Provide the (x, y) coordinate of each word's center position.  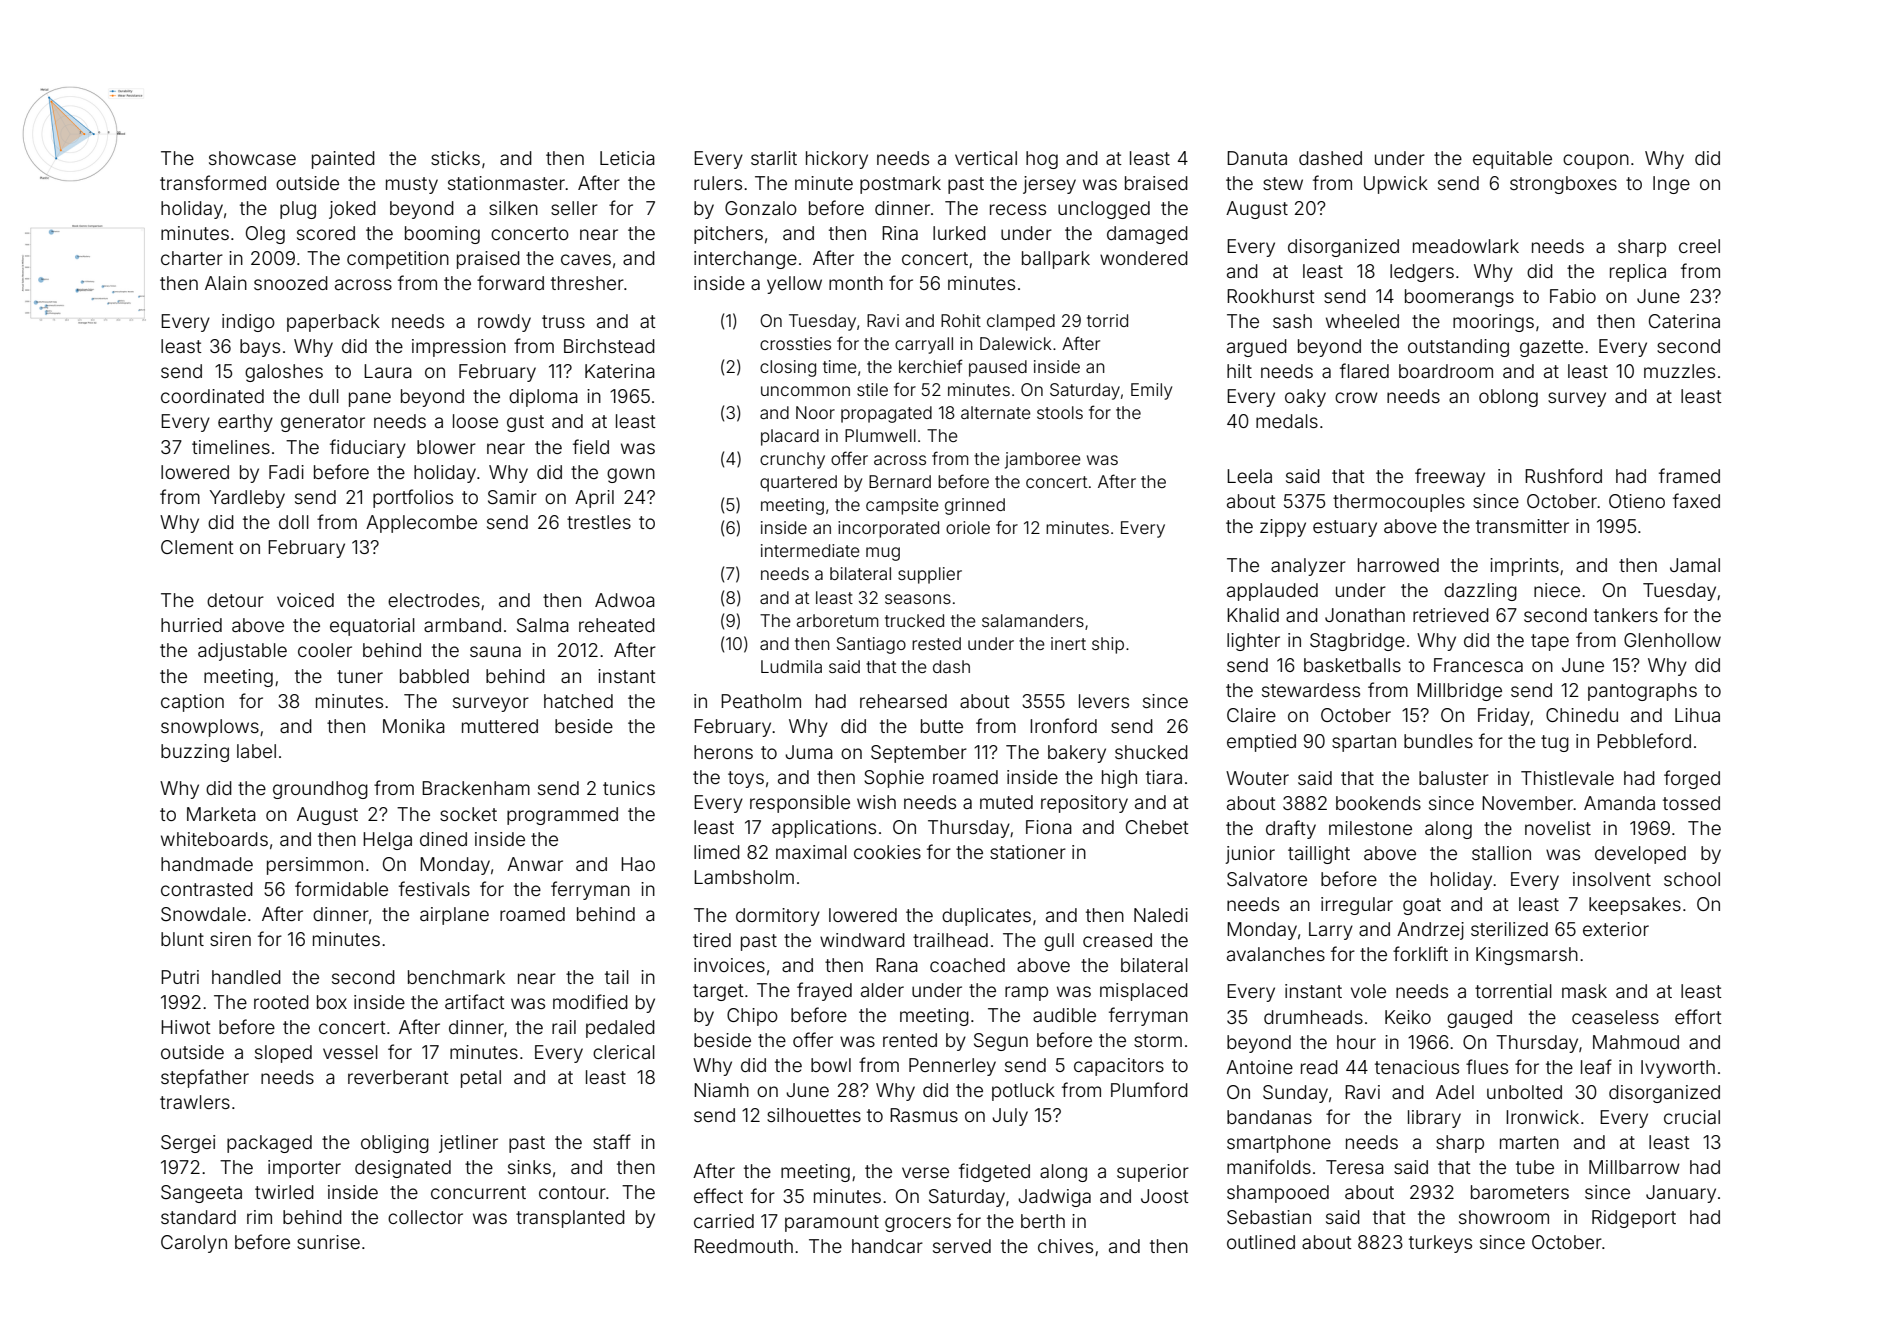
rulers (718, 183)
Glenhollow (1672, 640)
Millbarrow (1634, 1167)
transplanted (570, 1219)
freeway (1450, 477)
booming (442, 235)
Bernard (900, 481)
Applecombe (421, 524)
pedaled (620, 1029)
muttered (500, 726)
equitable (1512, 160)
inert (1068, 643)
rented (910, 1040)
